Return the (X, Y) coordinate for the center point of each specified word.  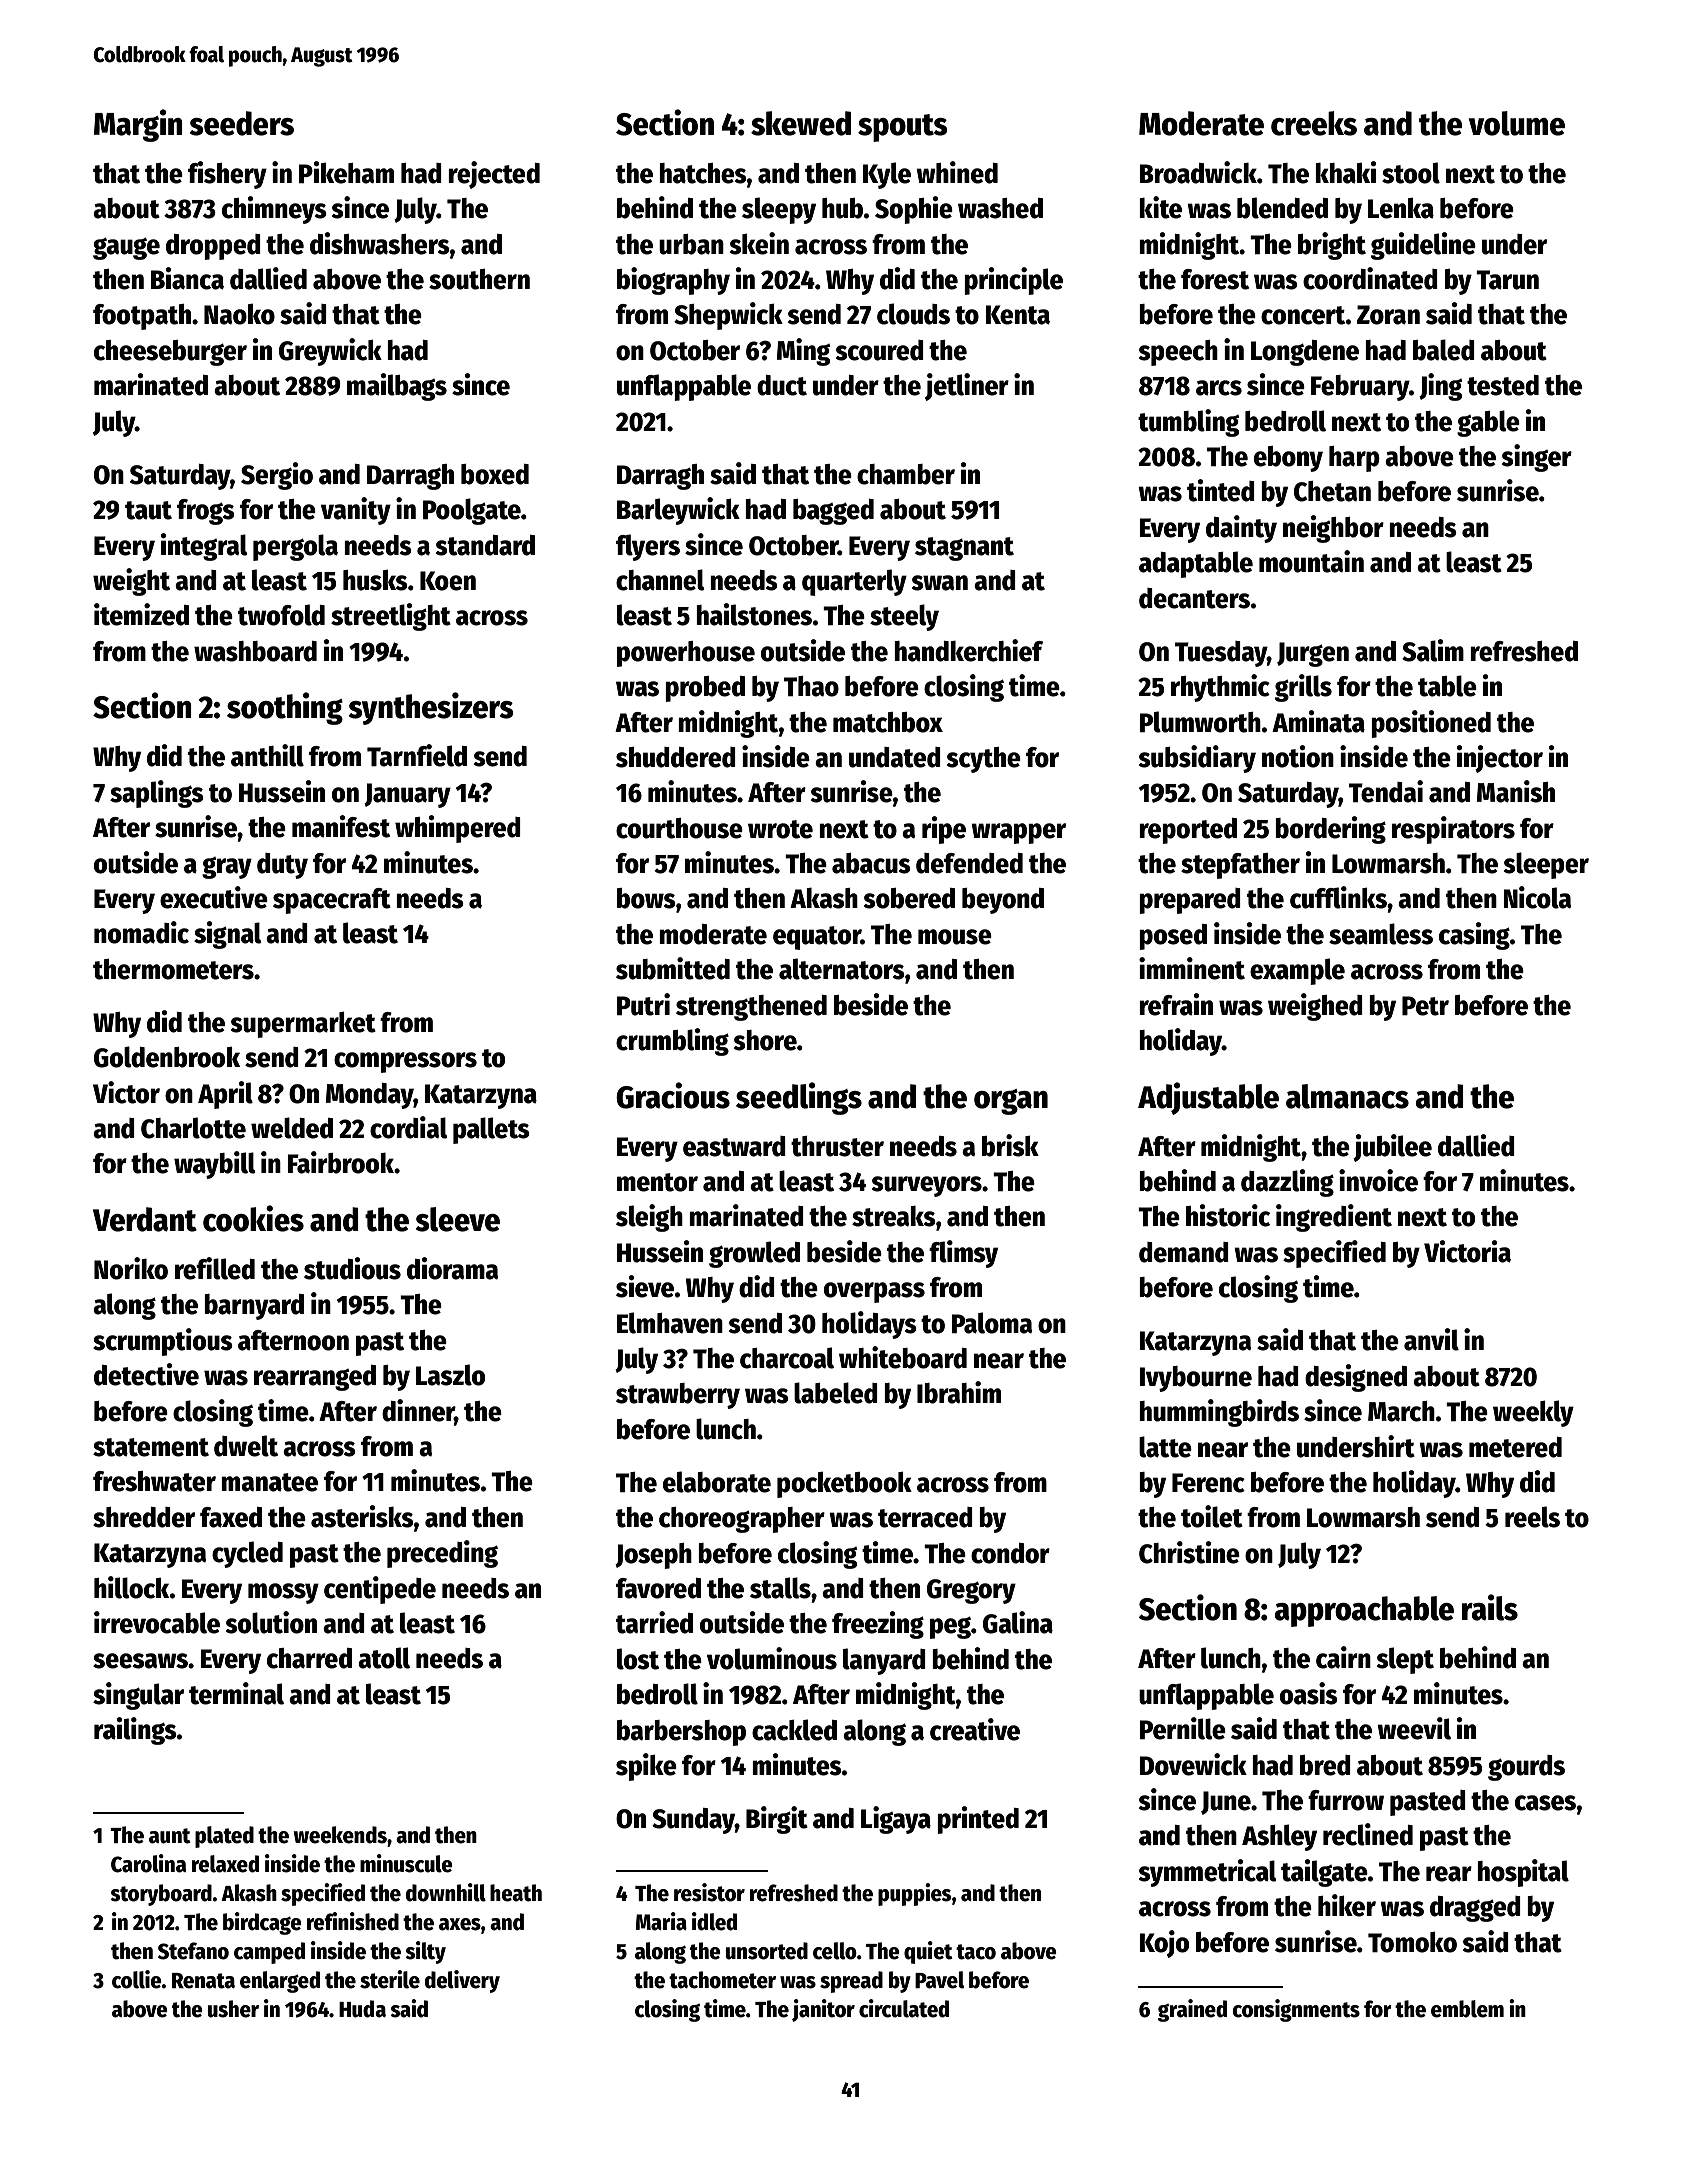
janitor (823, 2010)
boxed (495, 474)
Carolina (148, 1863)
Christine (1189, 1552)
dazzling (1287, 1183)
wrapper (1018, 833)
